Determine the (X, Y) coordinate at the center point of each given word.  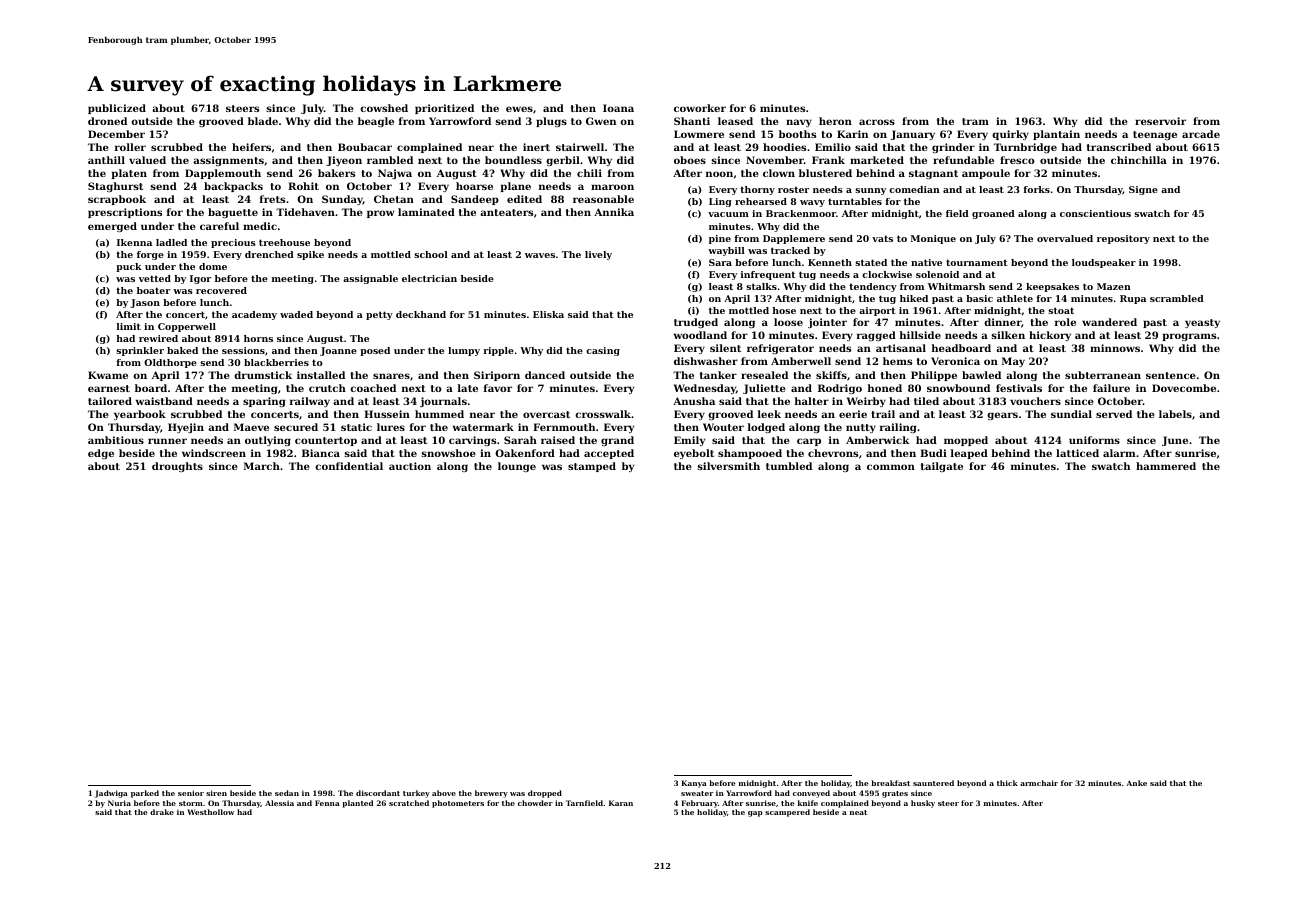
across (877, 122)
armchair (1039, 783)
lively (598, 255)
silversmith (728, 466)
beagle (376, 122)
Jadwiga (111, 794)
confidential (349, 466)
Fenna (327, 803)
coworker (700, 108)
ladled (171, 242)
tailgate (942, 467)
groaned (993, 214)
